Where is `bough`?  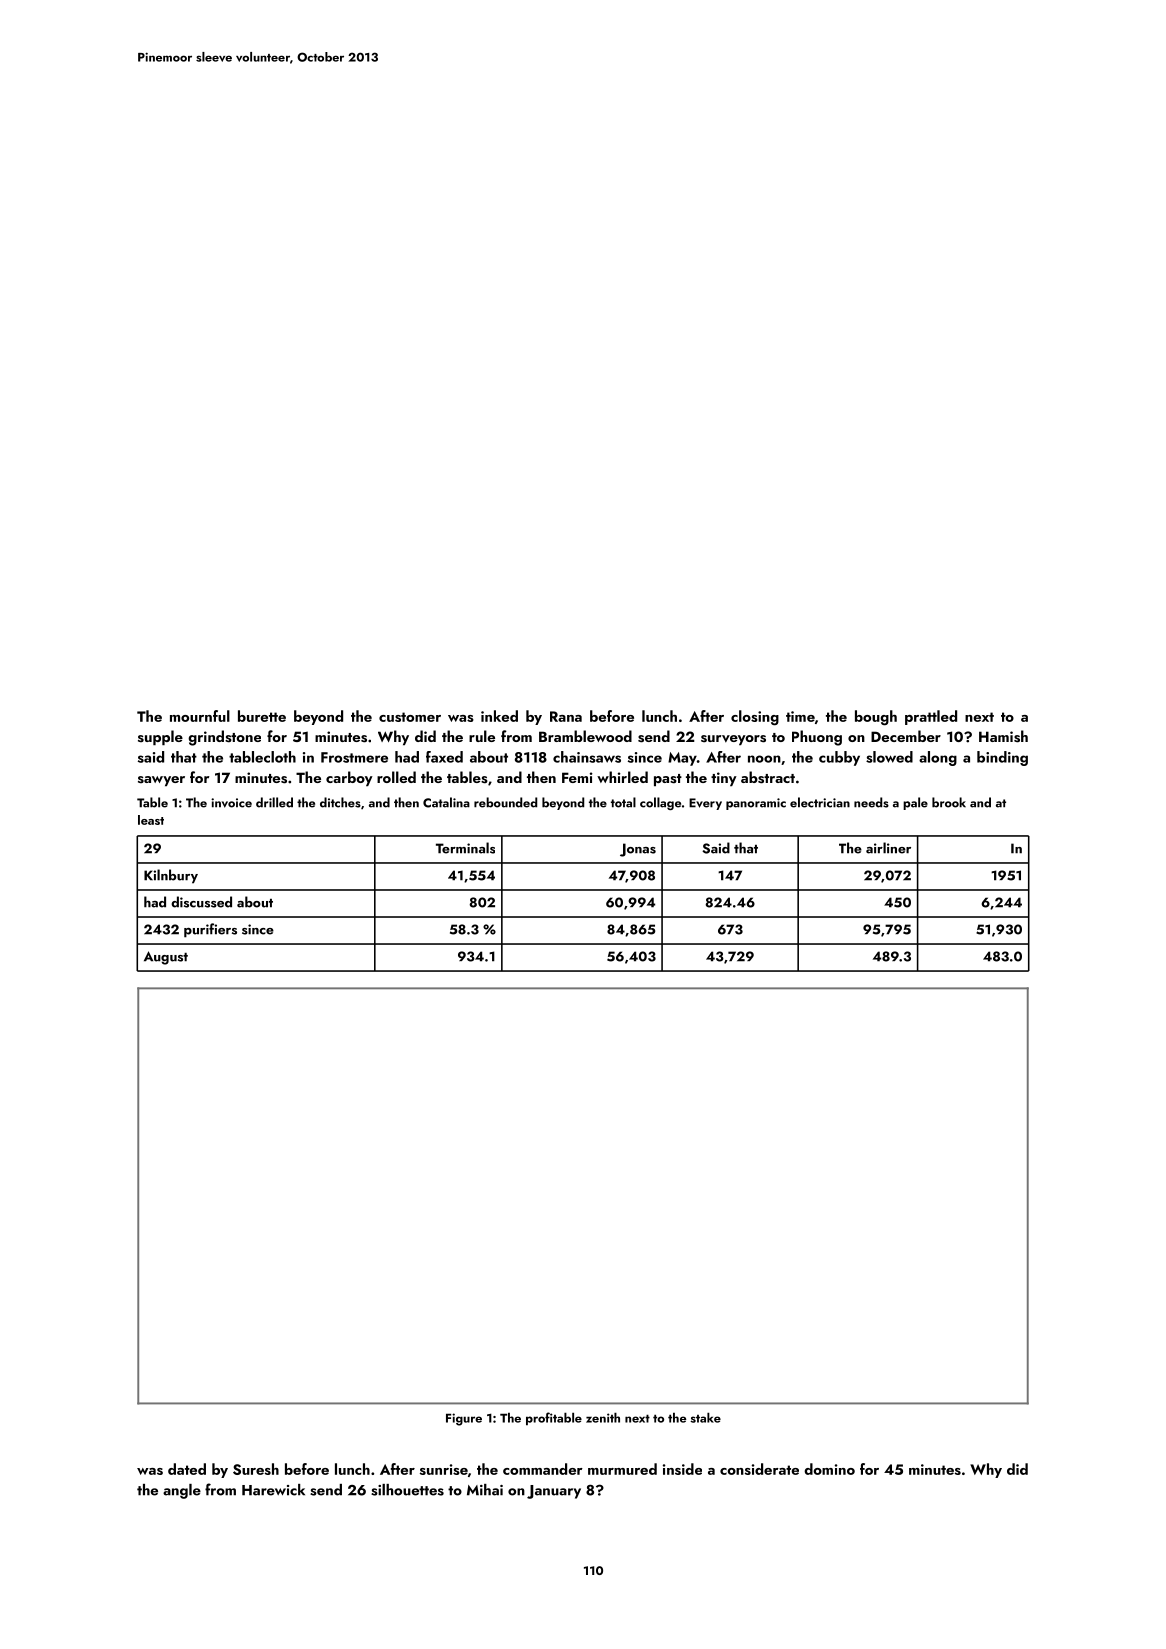 bough is located at coordinates (876, 718).
